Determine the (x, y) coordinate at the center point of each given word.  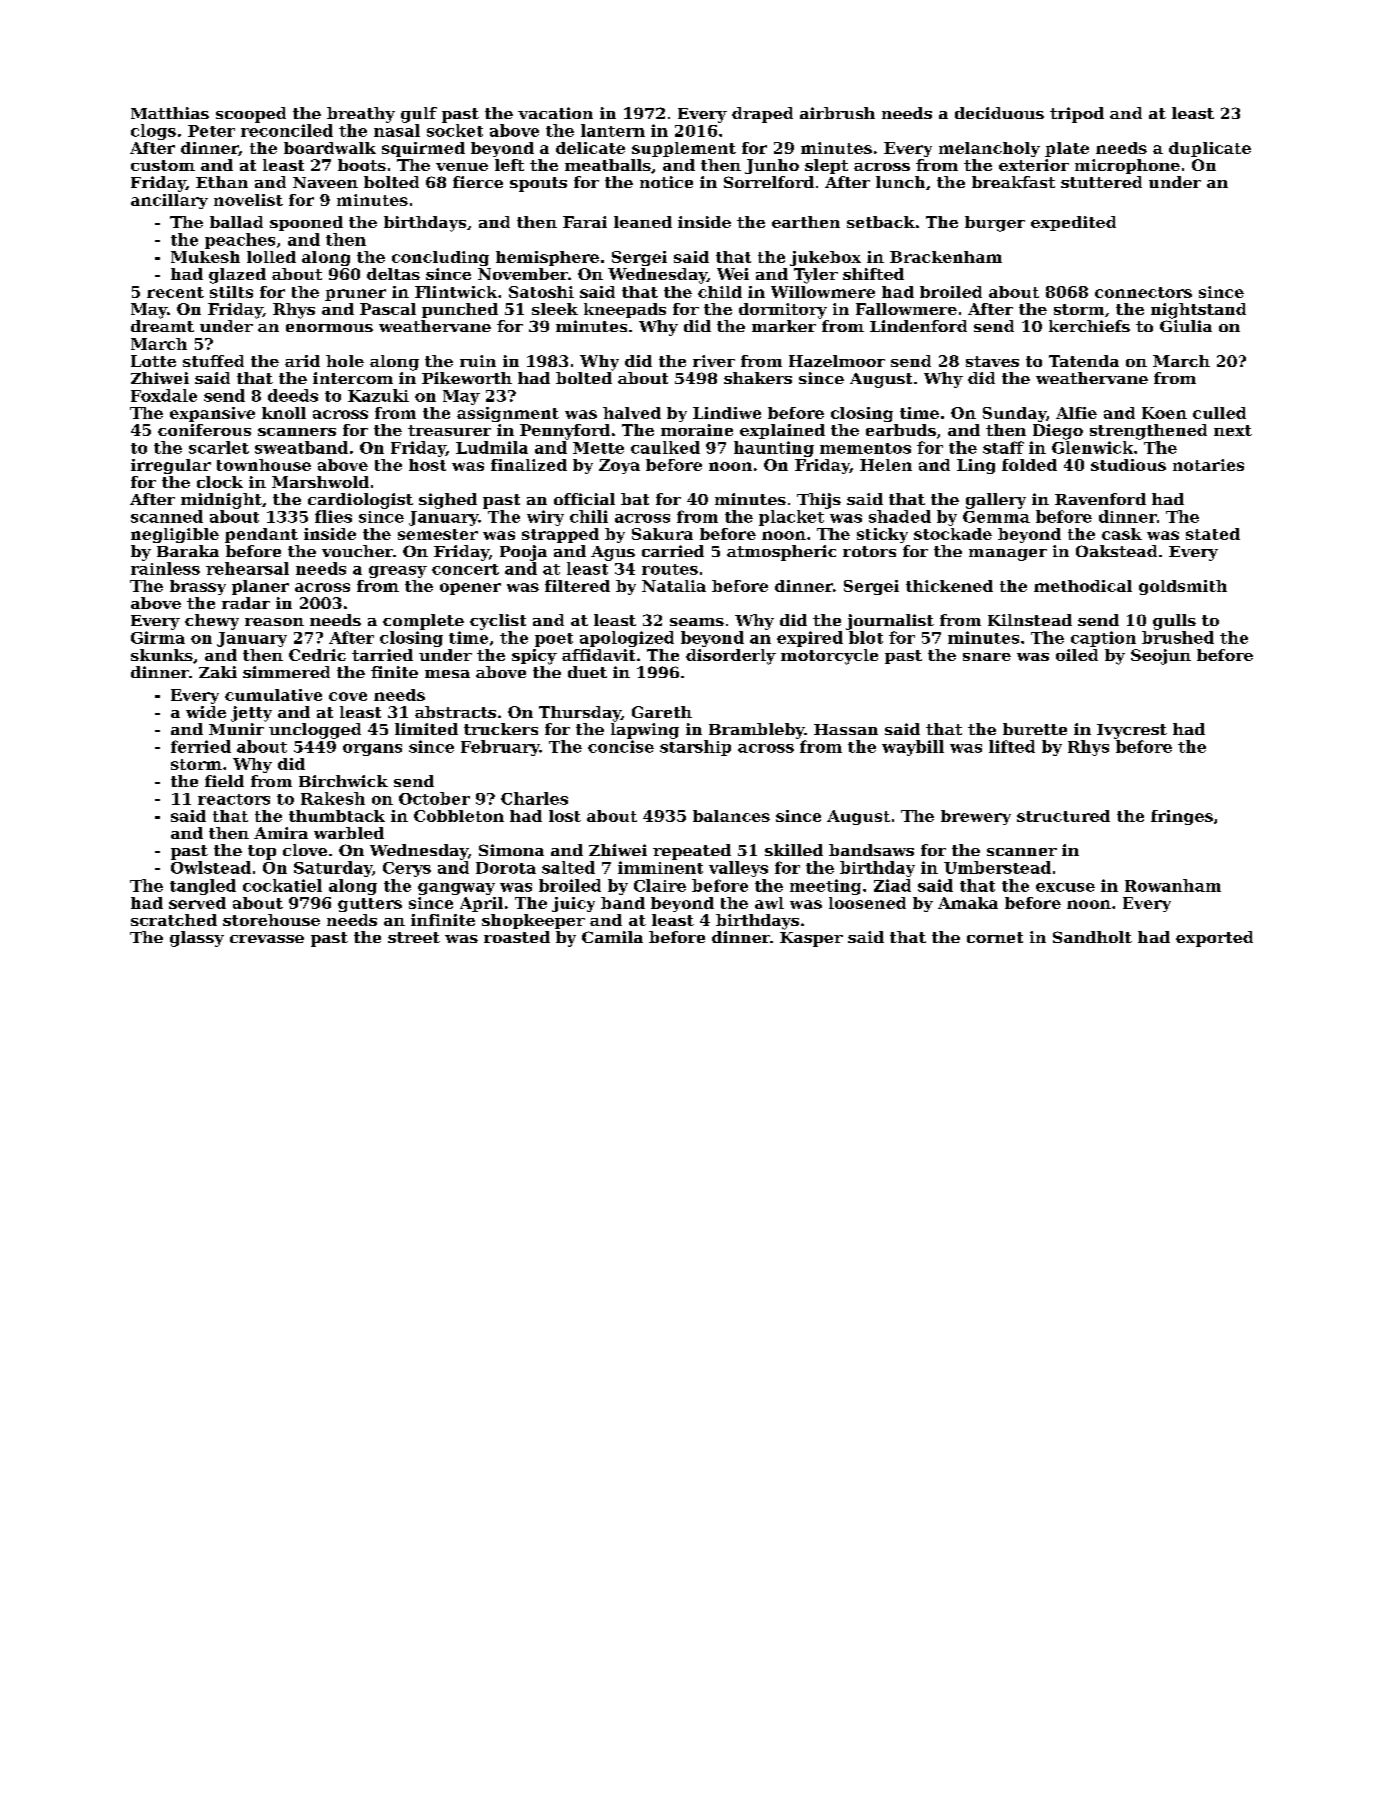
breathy (361, 115)
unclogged (315, 731)
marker (784, 326)
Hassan (846, 729)
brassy (198, 587)
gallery (996, 501)
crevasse (267, 939)
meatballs (608, 165)
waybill (913, 748)
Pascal (388, 309)
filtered (577, 586)
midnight (221, 501)
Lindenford (918, 326)
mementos (865, 448)
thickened (949, 586)
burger (995, 224)
